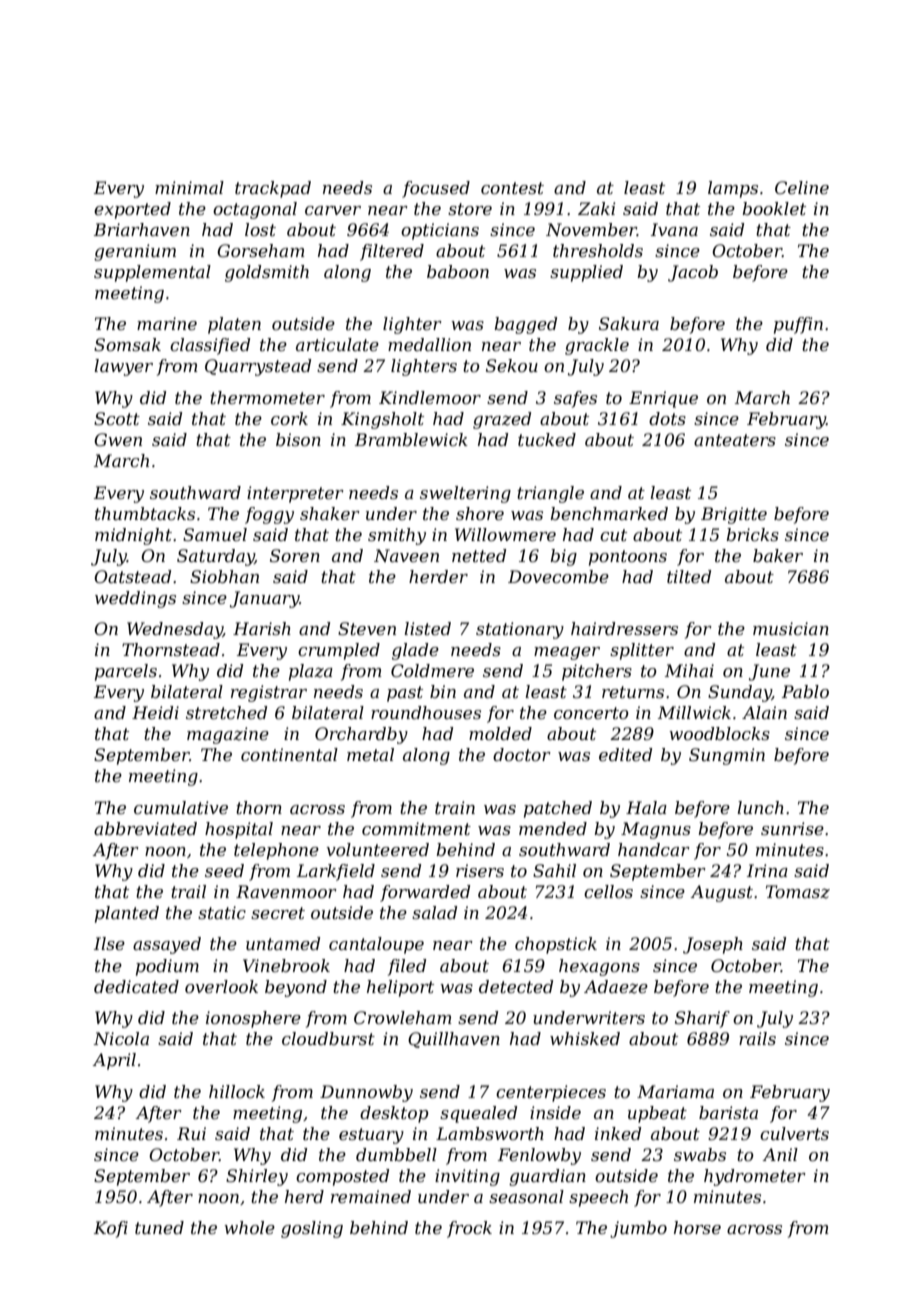  Describe the element at coordinates (555, 1112) in the screenshot. I see `inside` at that location.
